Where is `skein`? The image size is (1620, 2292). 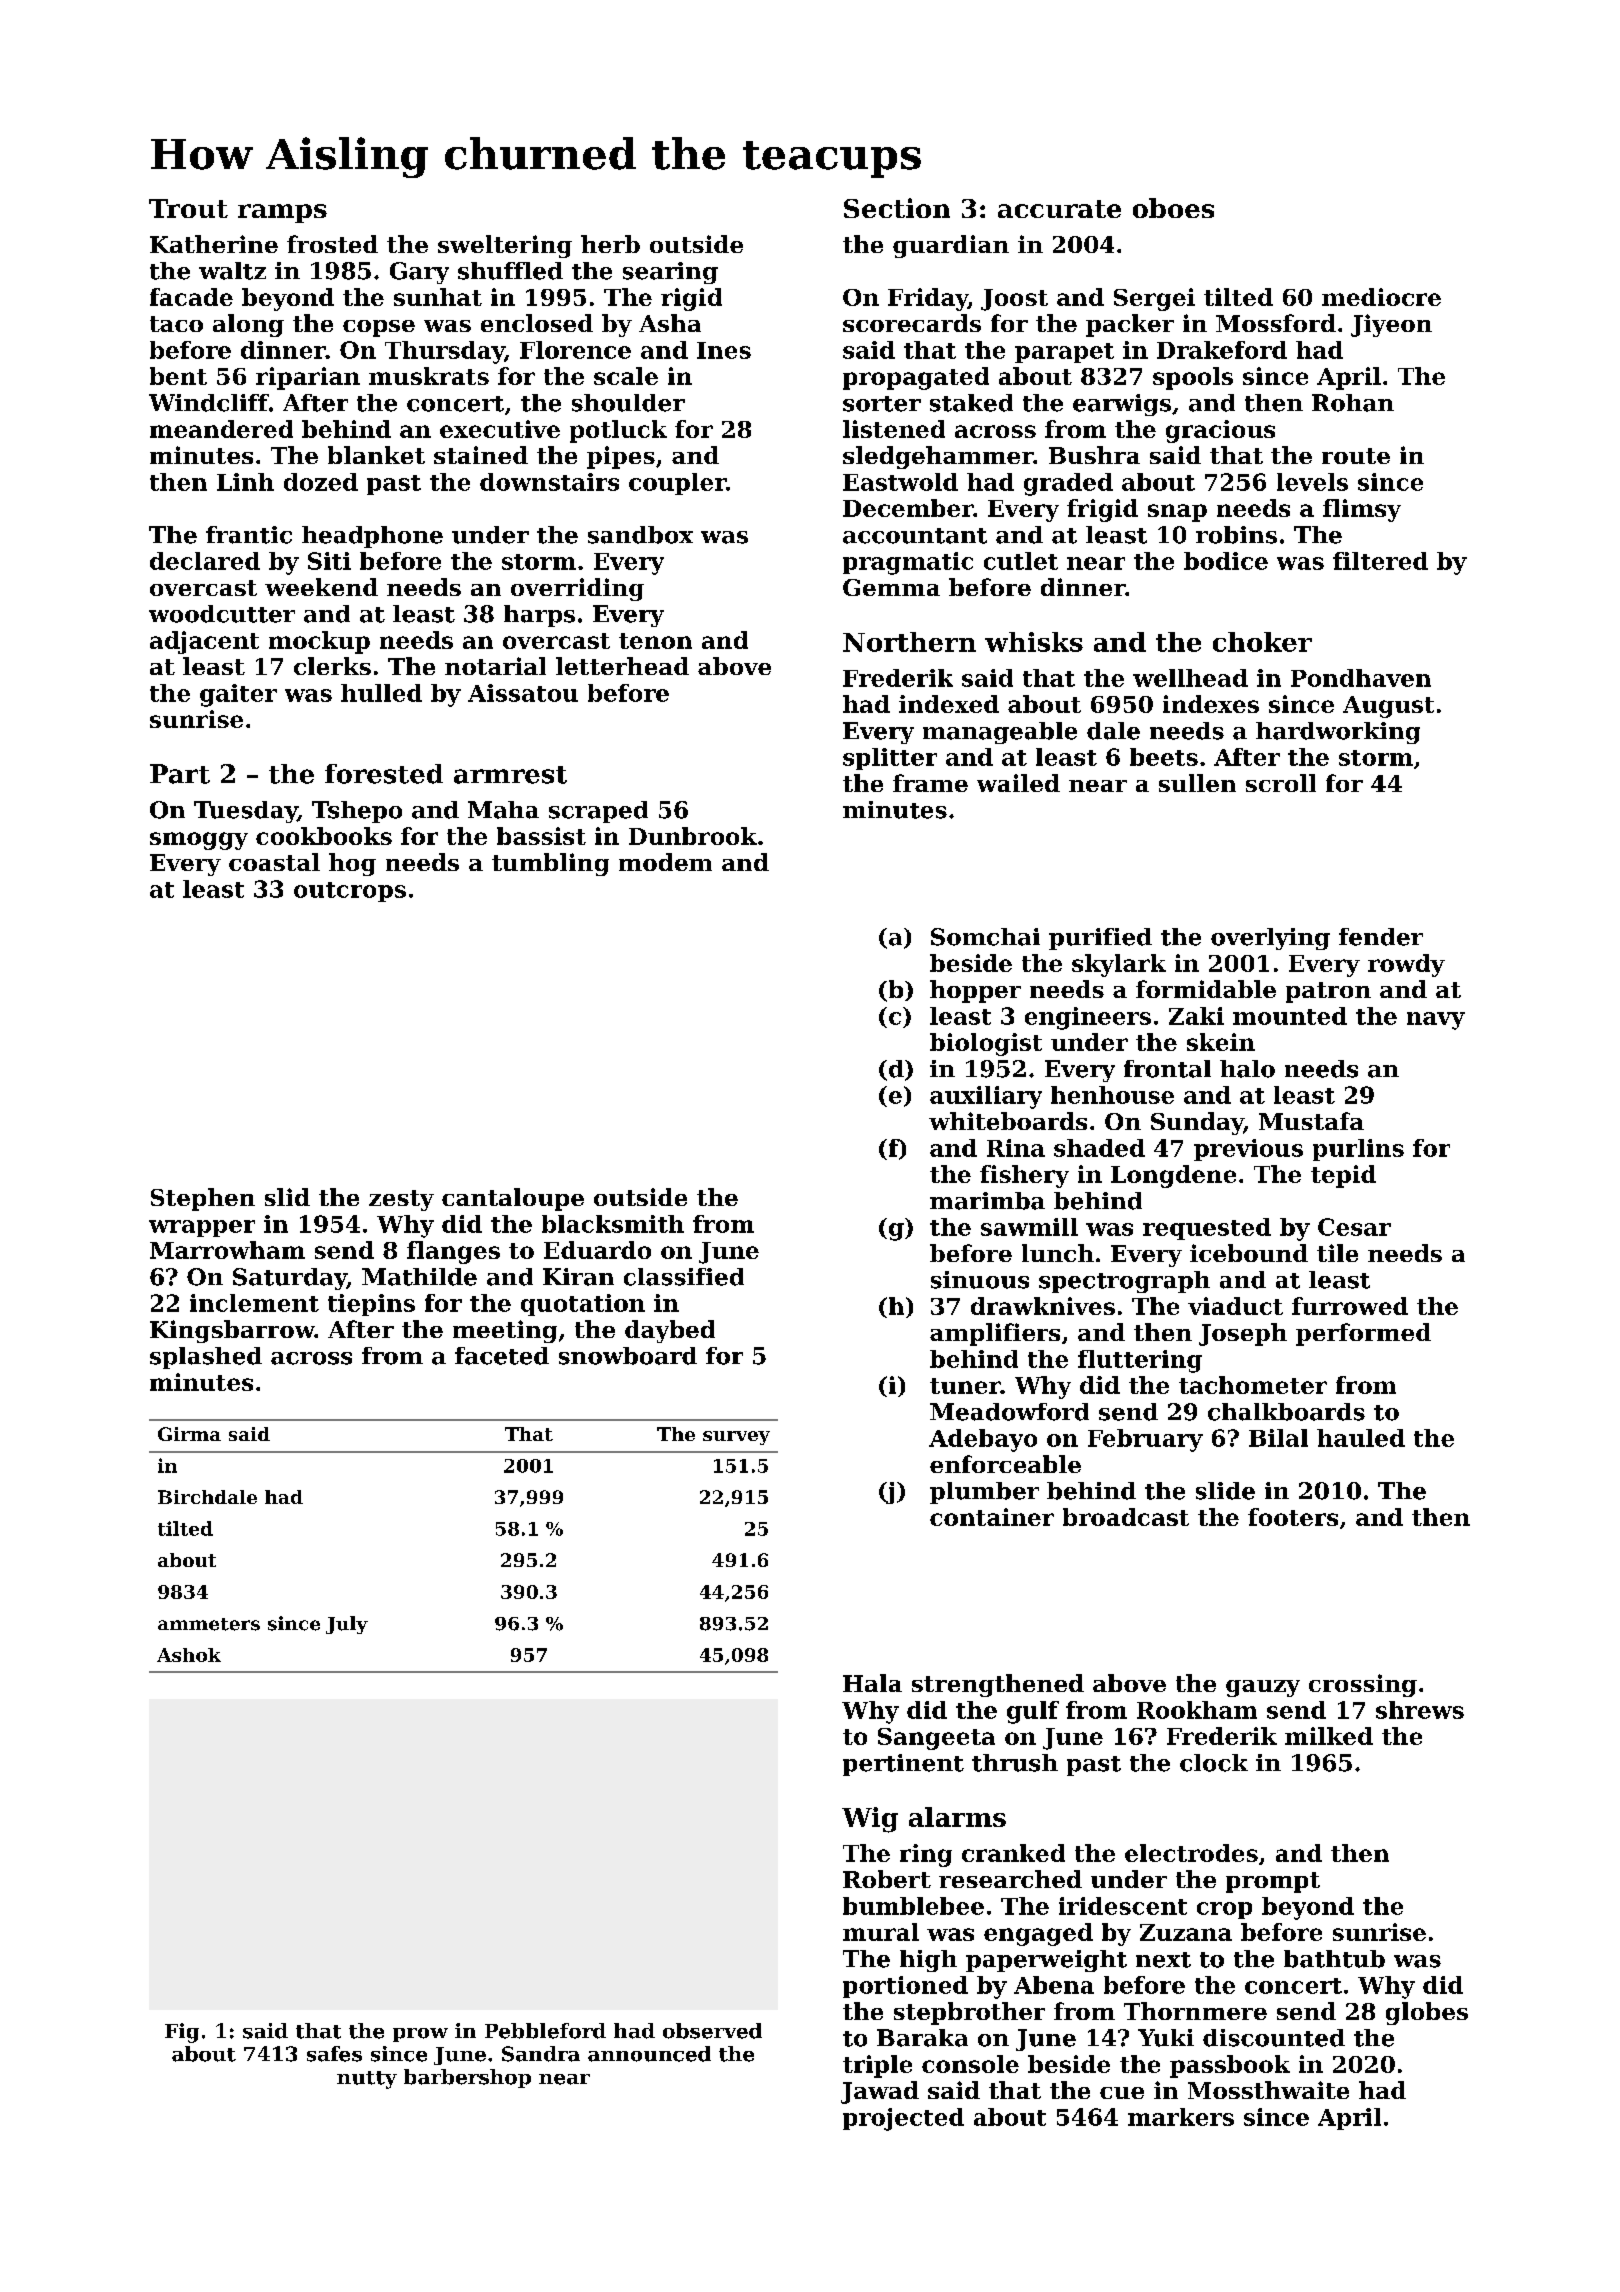 skein is located at coordinates (1221, 1042).
